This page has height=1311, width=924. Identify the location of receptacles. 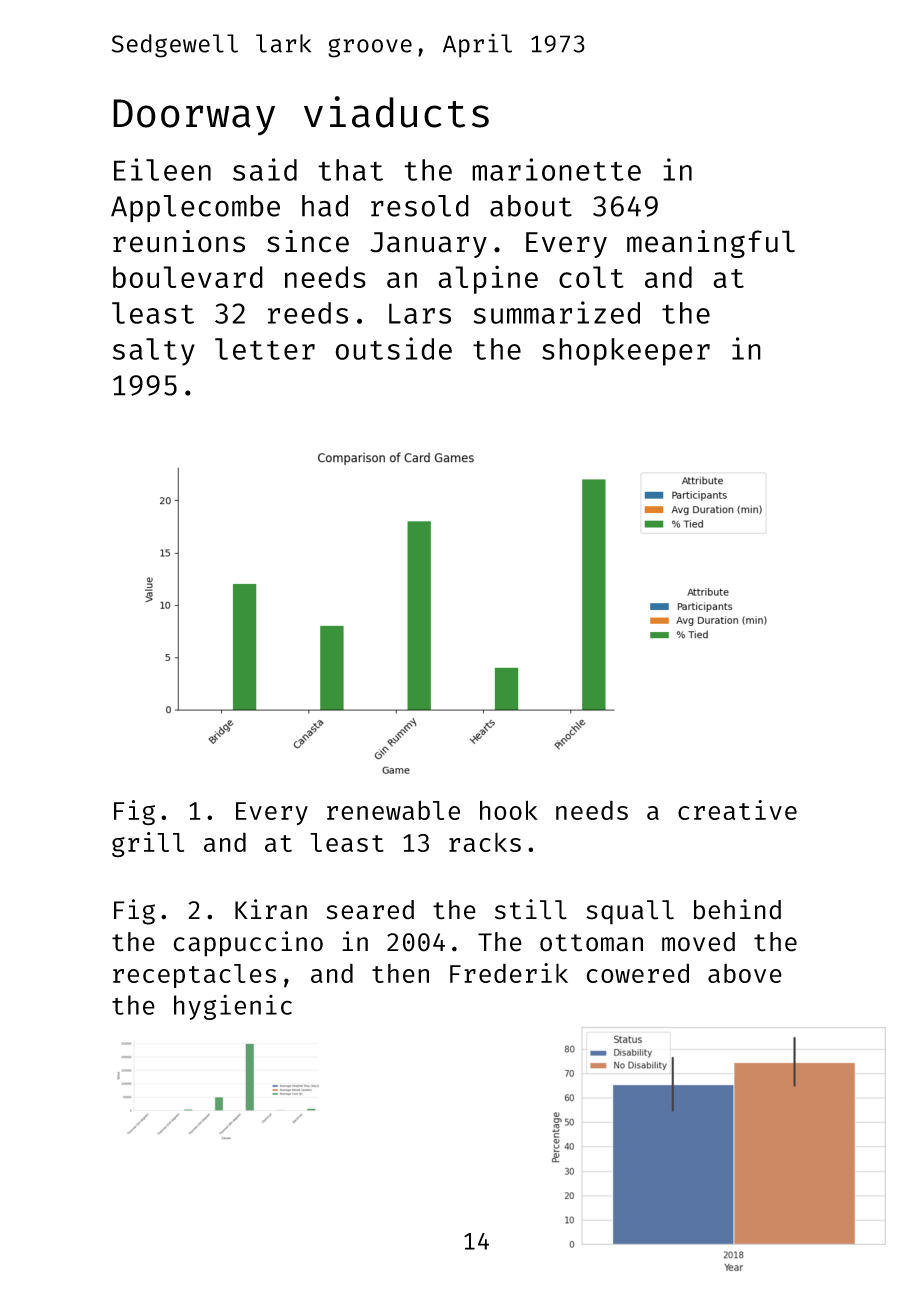
(194, 976).
